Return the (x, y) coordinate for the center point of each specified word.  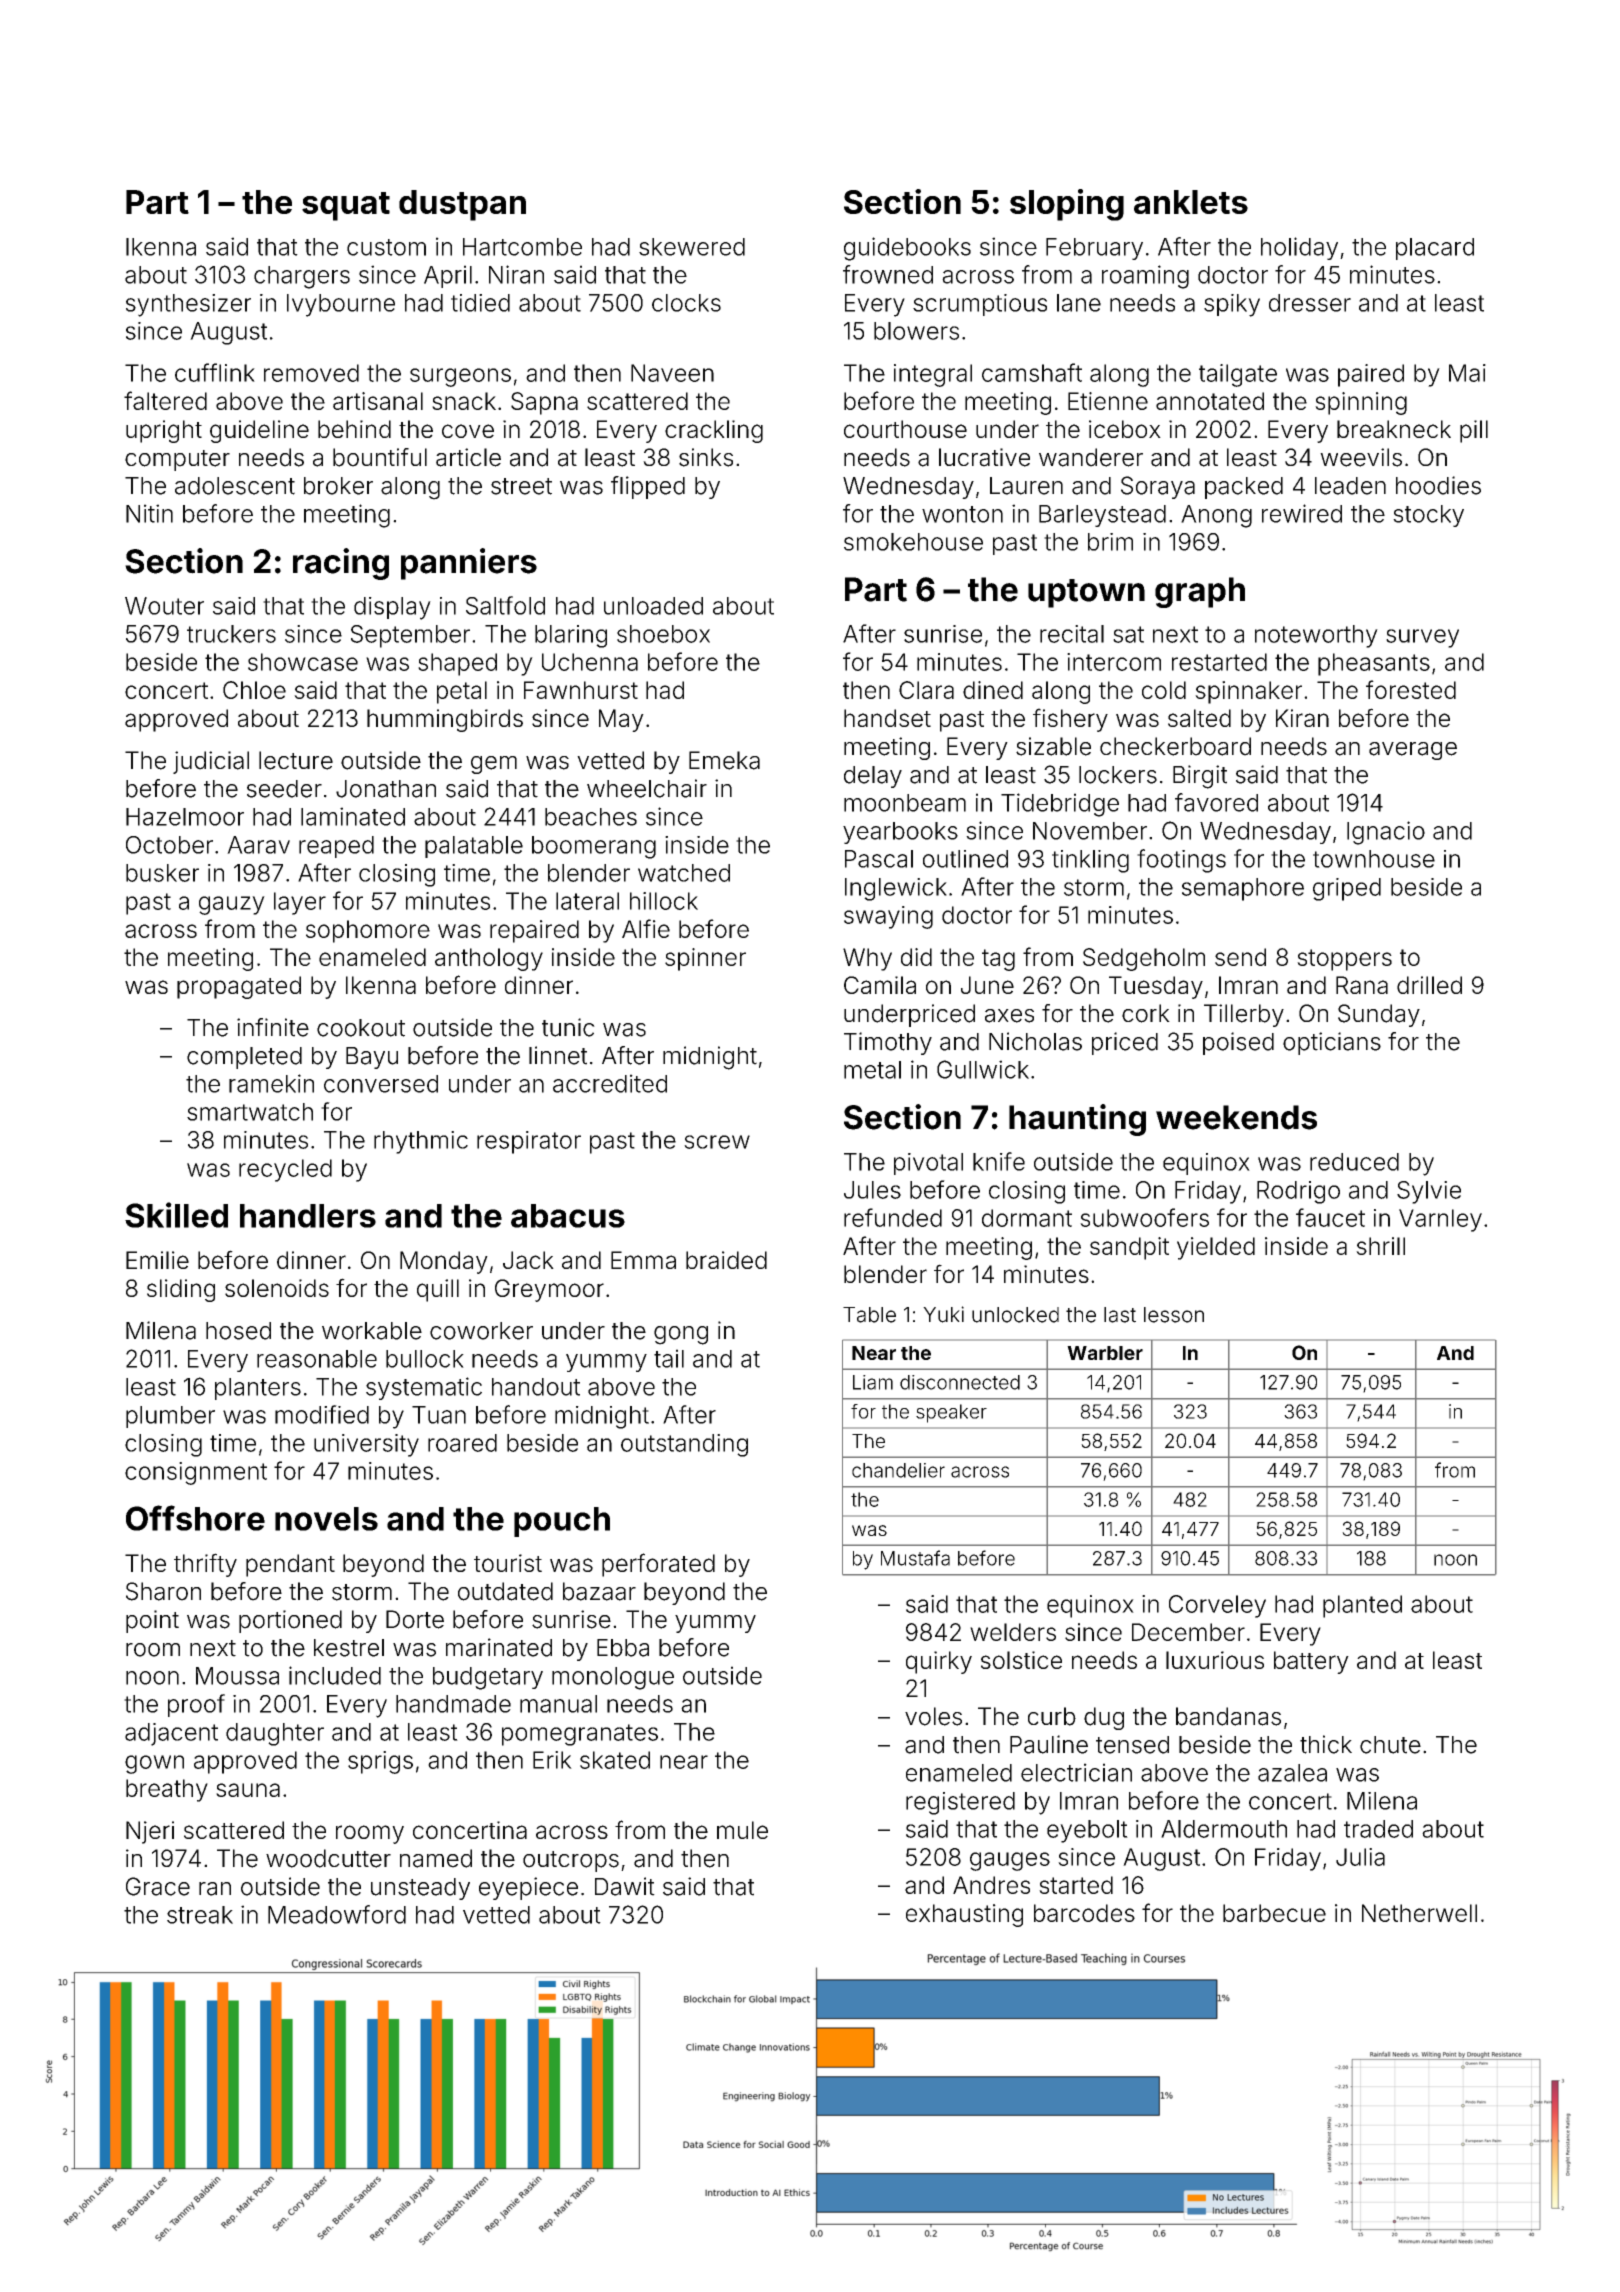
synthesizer (188, 305)
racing (341, 564)
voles (933, 1716)
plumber (170, 1417)
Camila (880, 985)
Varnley (1440, 1220)
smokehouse (913, 542)
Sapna (544, 403)
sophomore (368, 931)
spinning (1361, 403)
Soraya (1158, 487)
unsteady (420, 1889)
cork (1146, 1013)
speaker (951, 1413)
